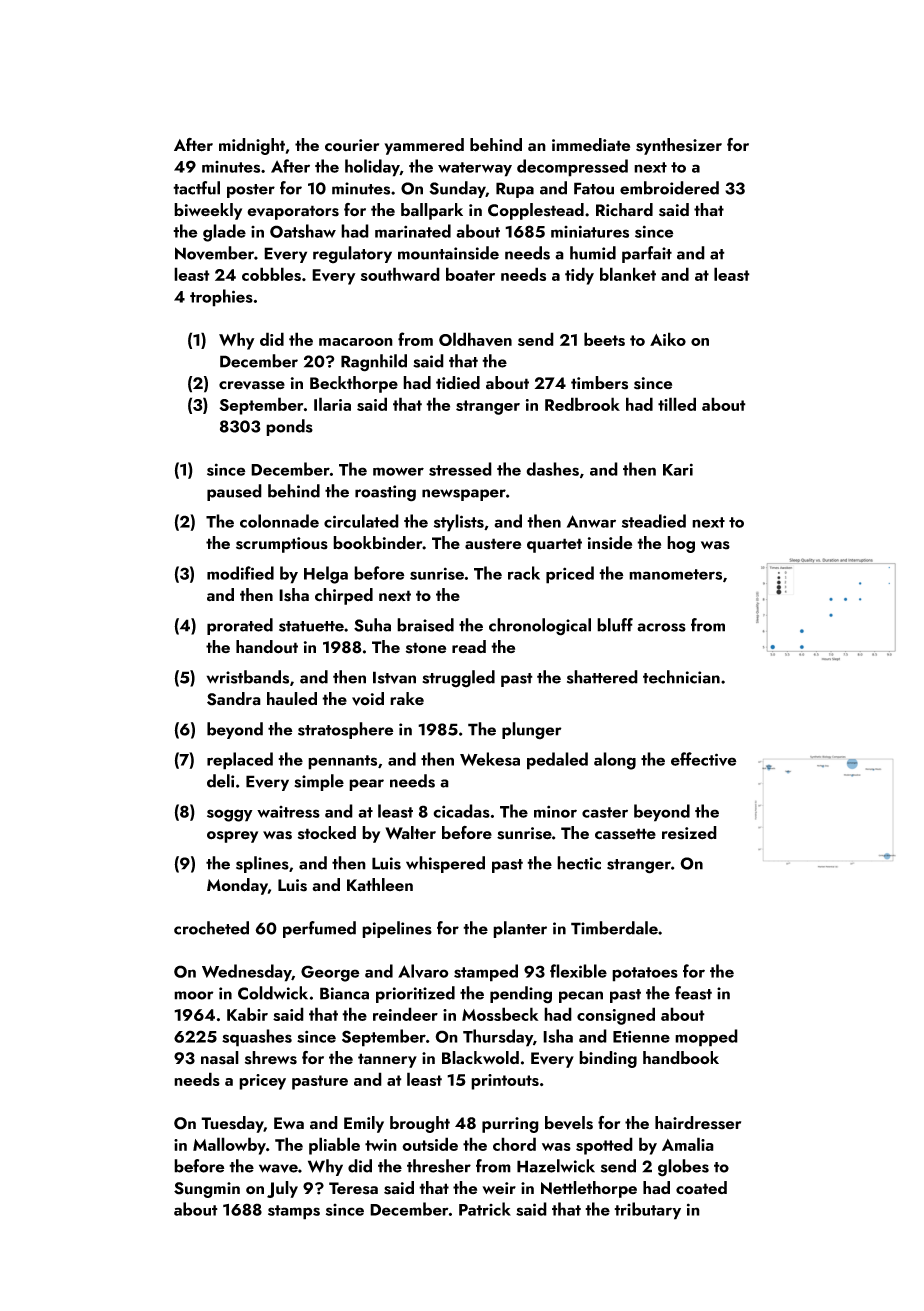  Describe the element at coordinates (475, 339) in the screenshot. I see `Oldhaven` at that location.
